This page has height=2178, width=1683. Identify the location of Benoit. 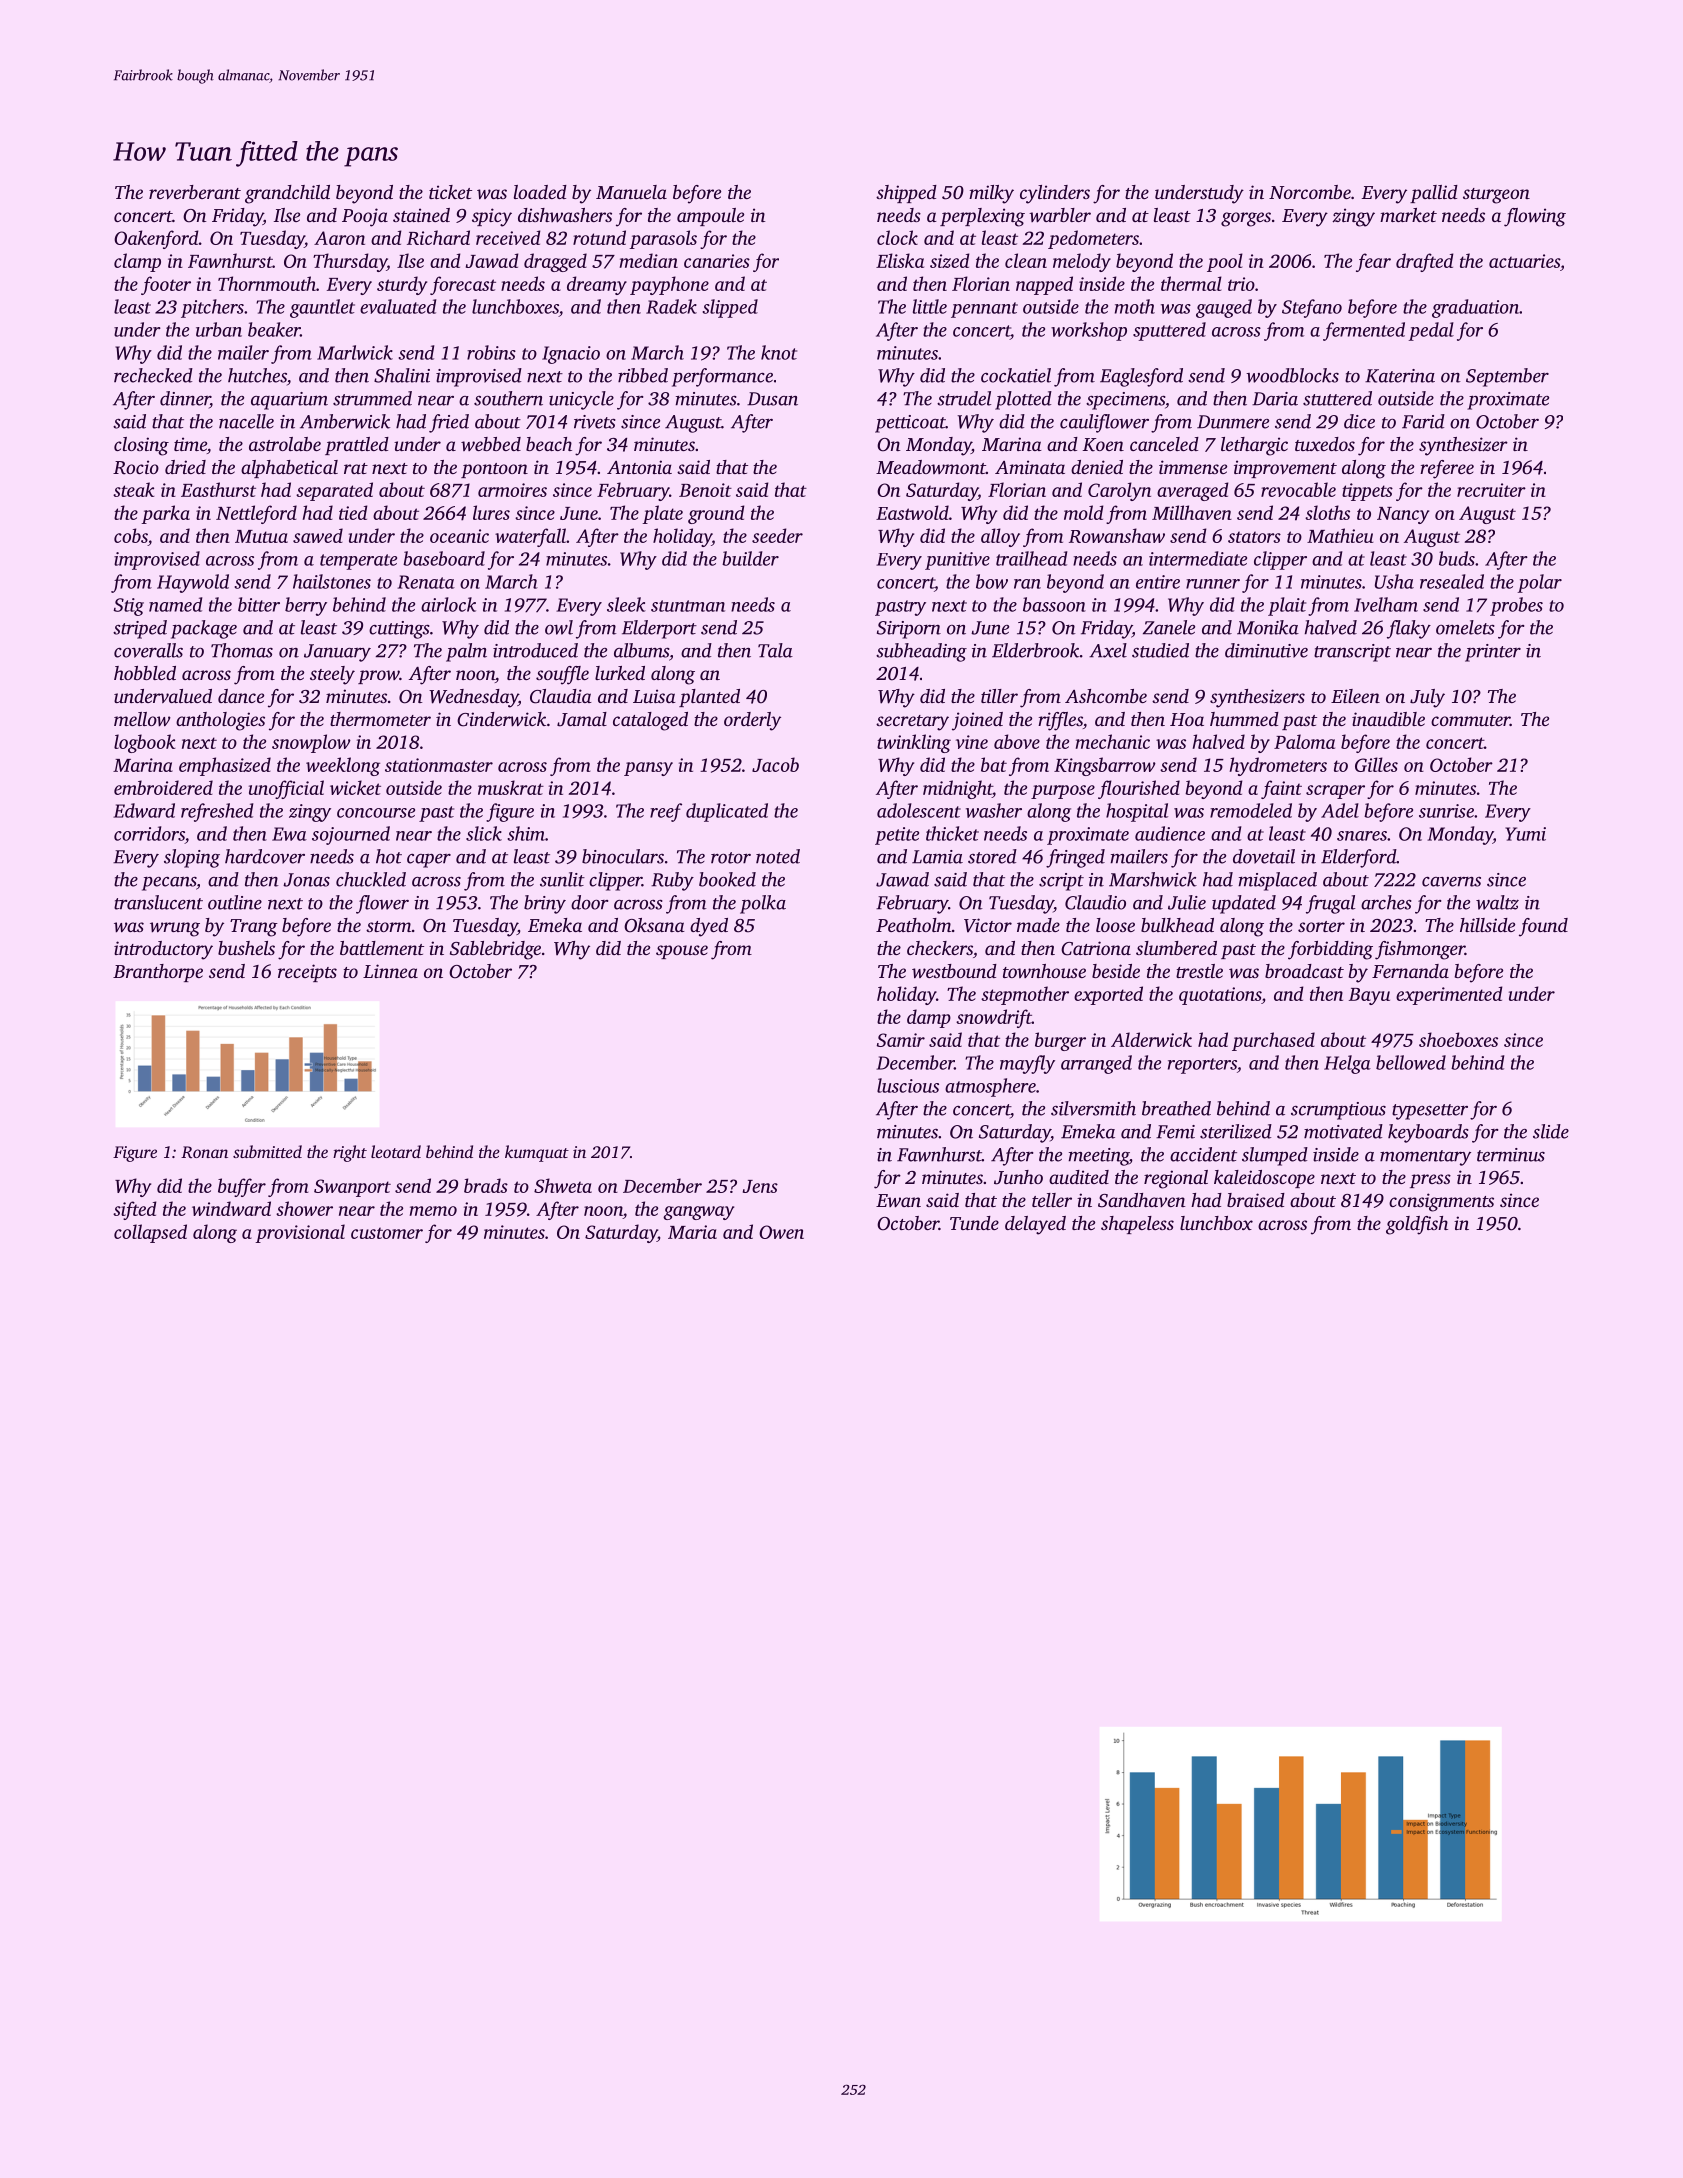
(705, 490).
